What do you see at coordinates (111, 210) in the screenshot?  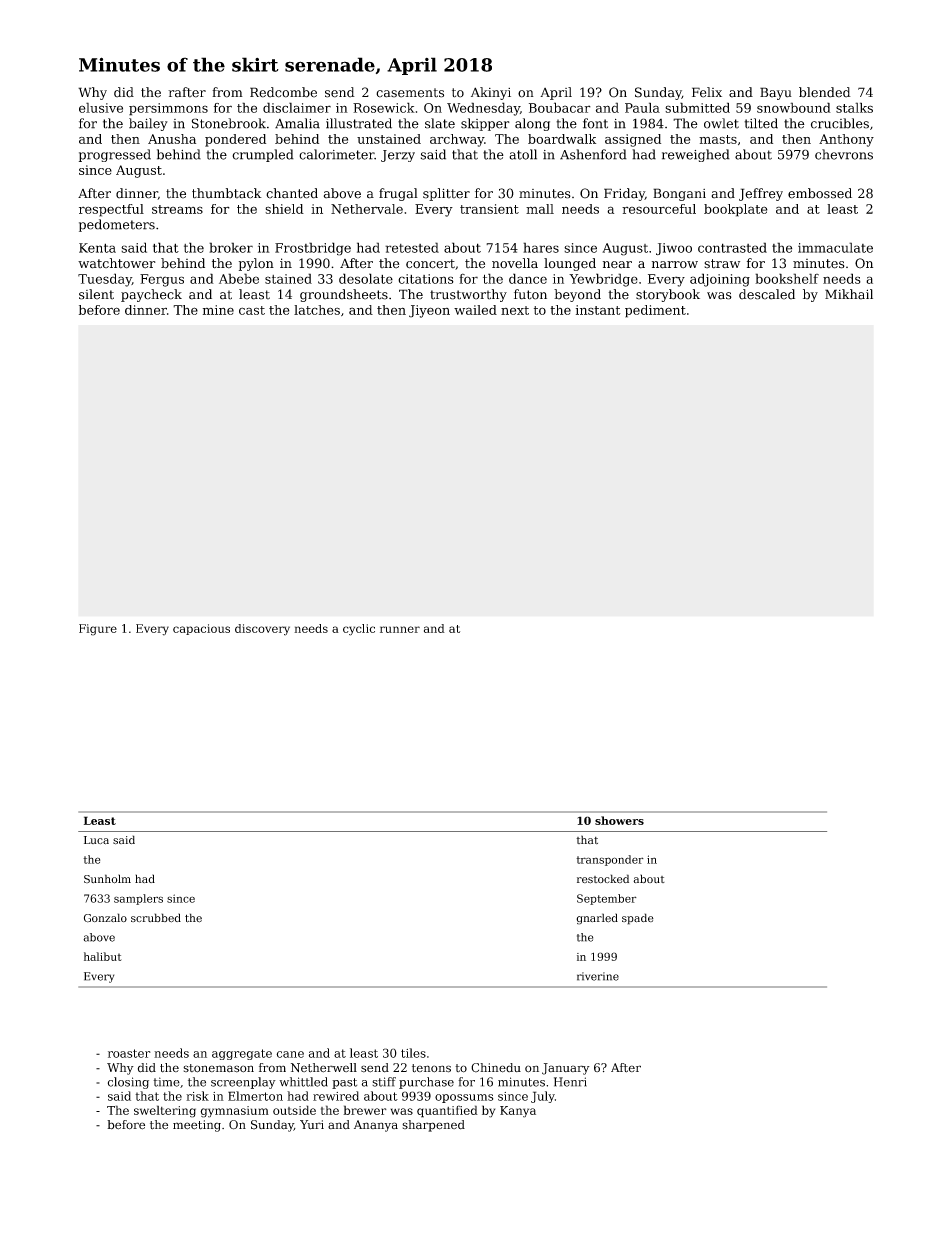 I see `respectful` at bounding box center [111, 210].
